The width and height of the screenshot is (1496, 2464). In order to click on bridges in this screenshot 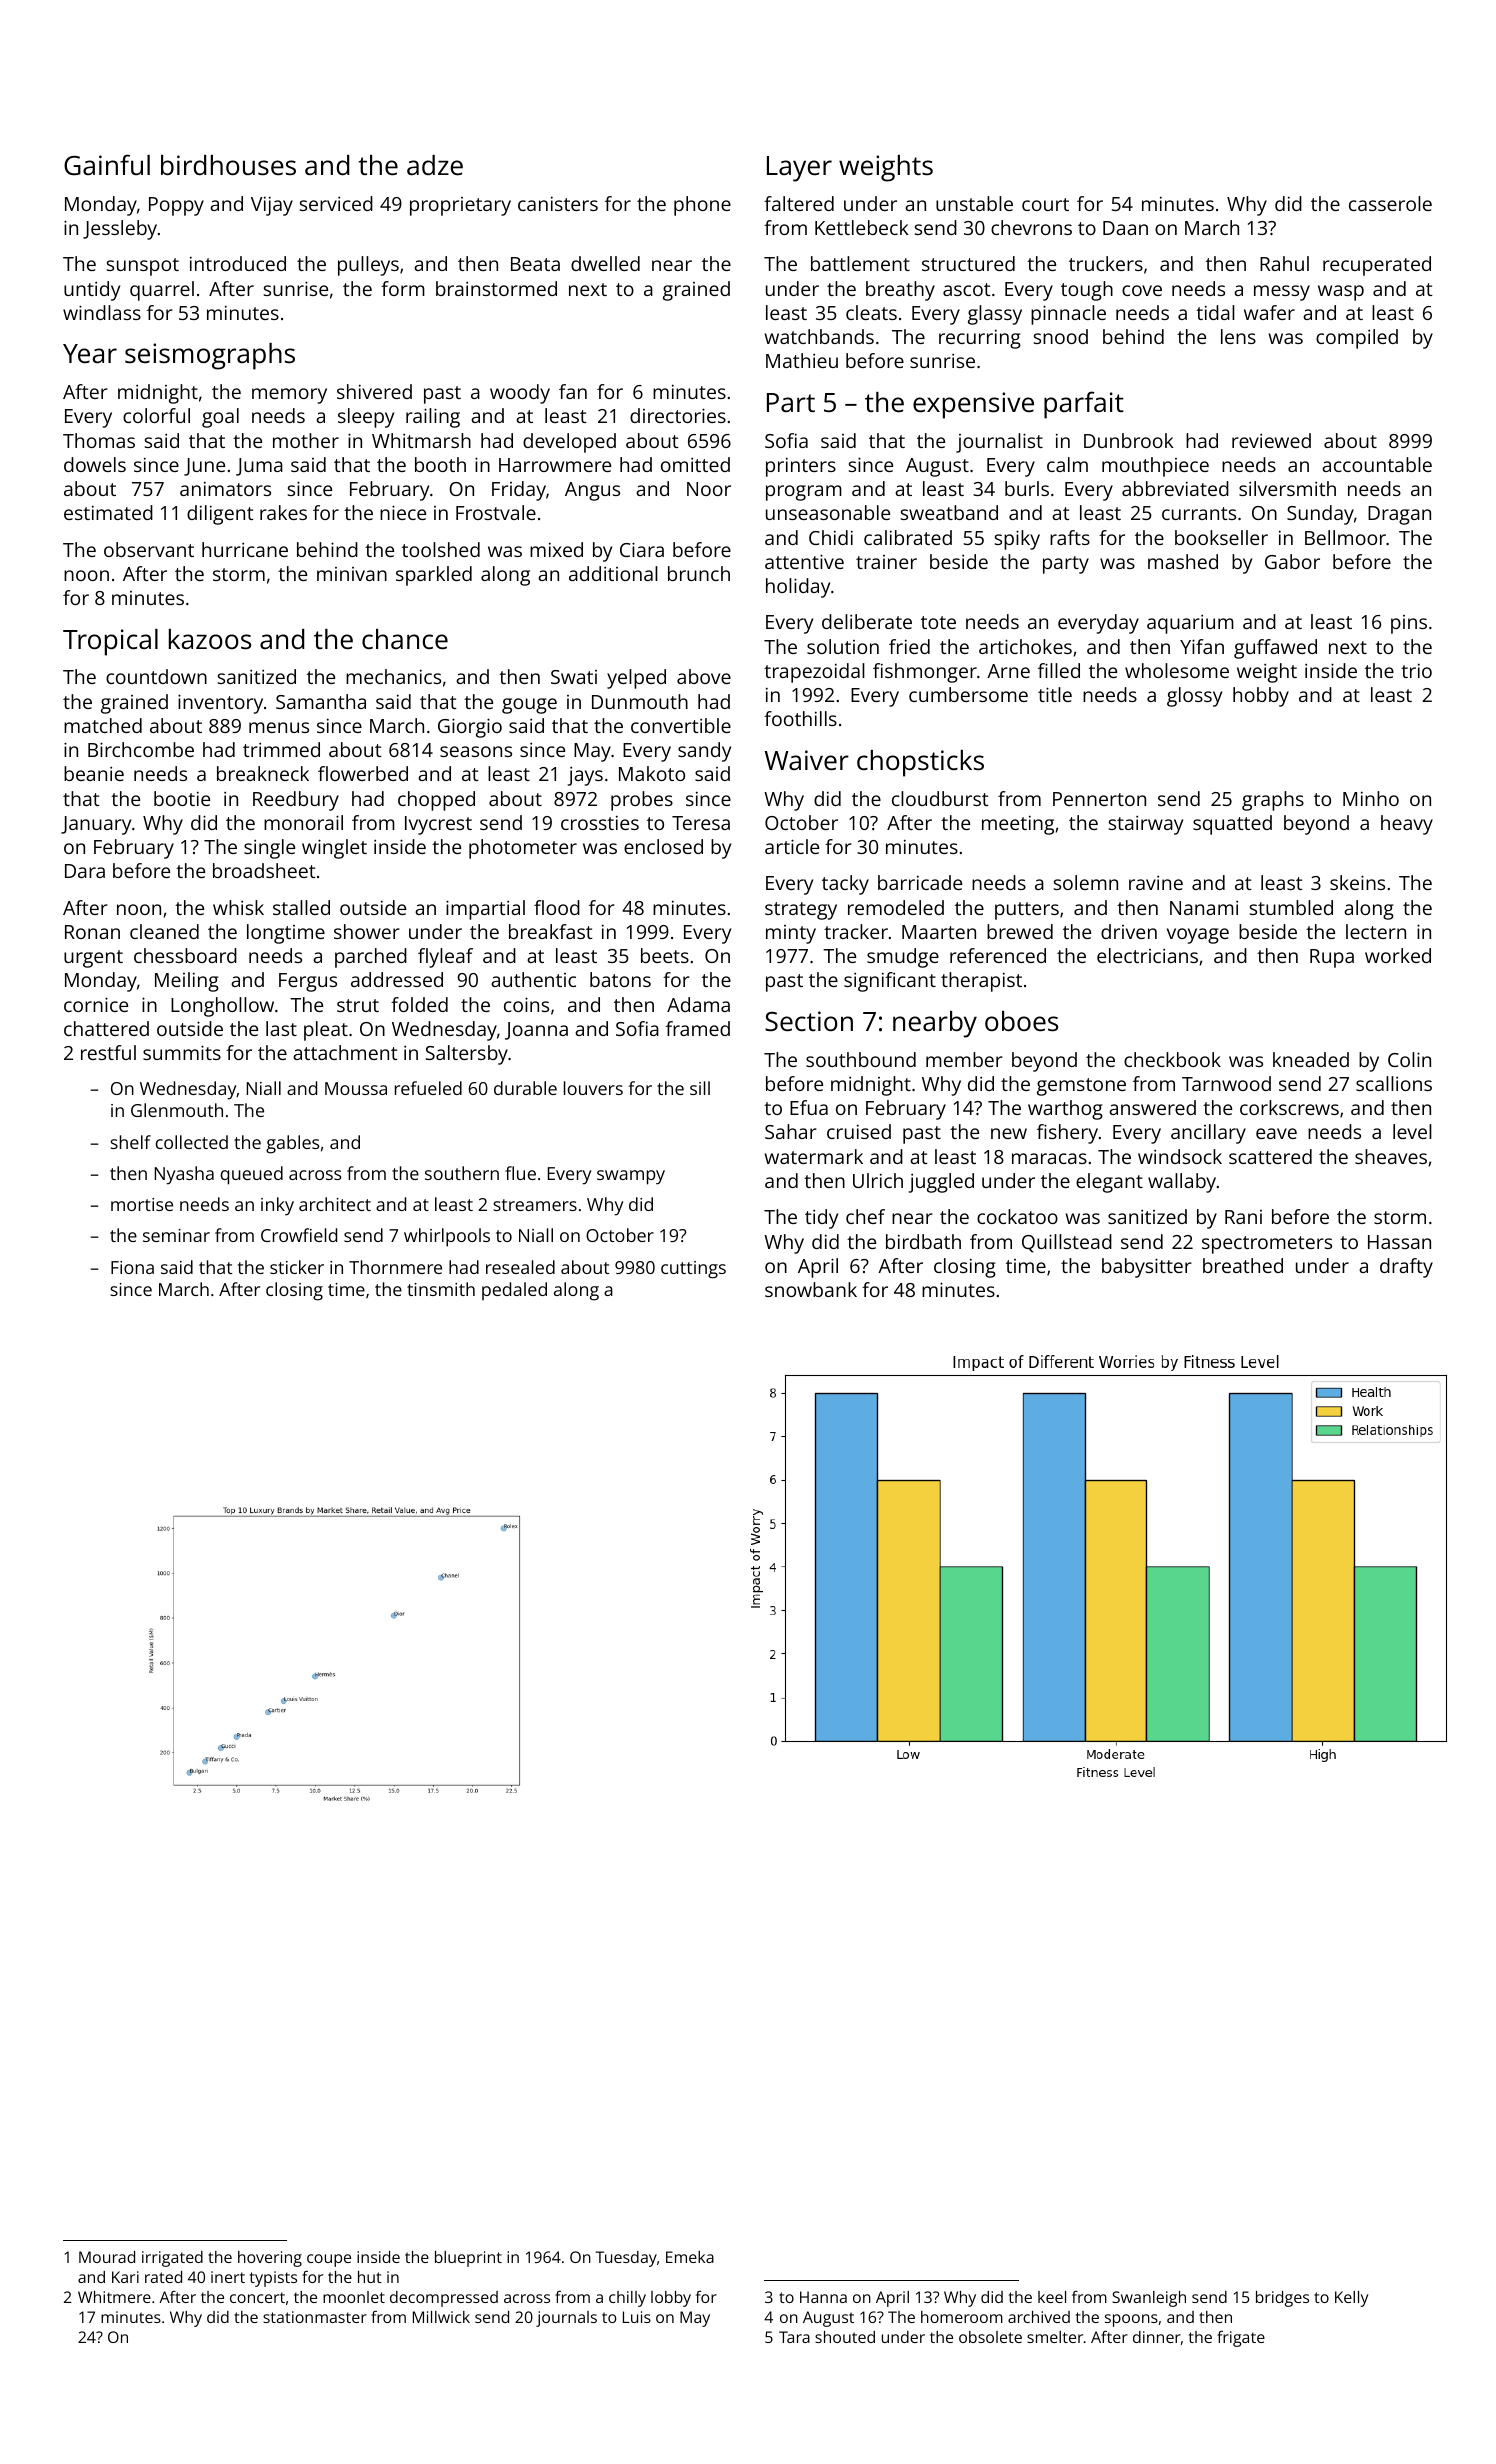, I will do `click(1282, 2299)`.
